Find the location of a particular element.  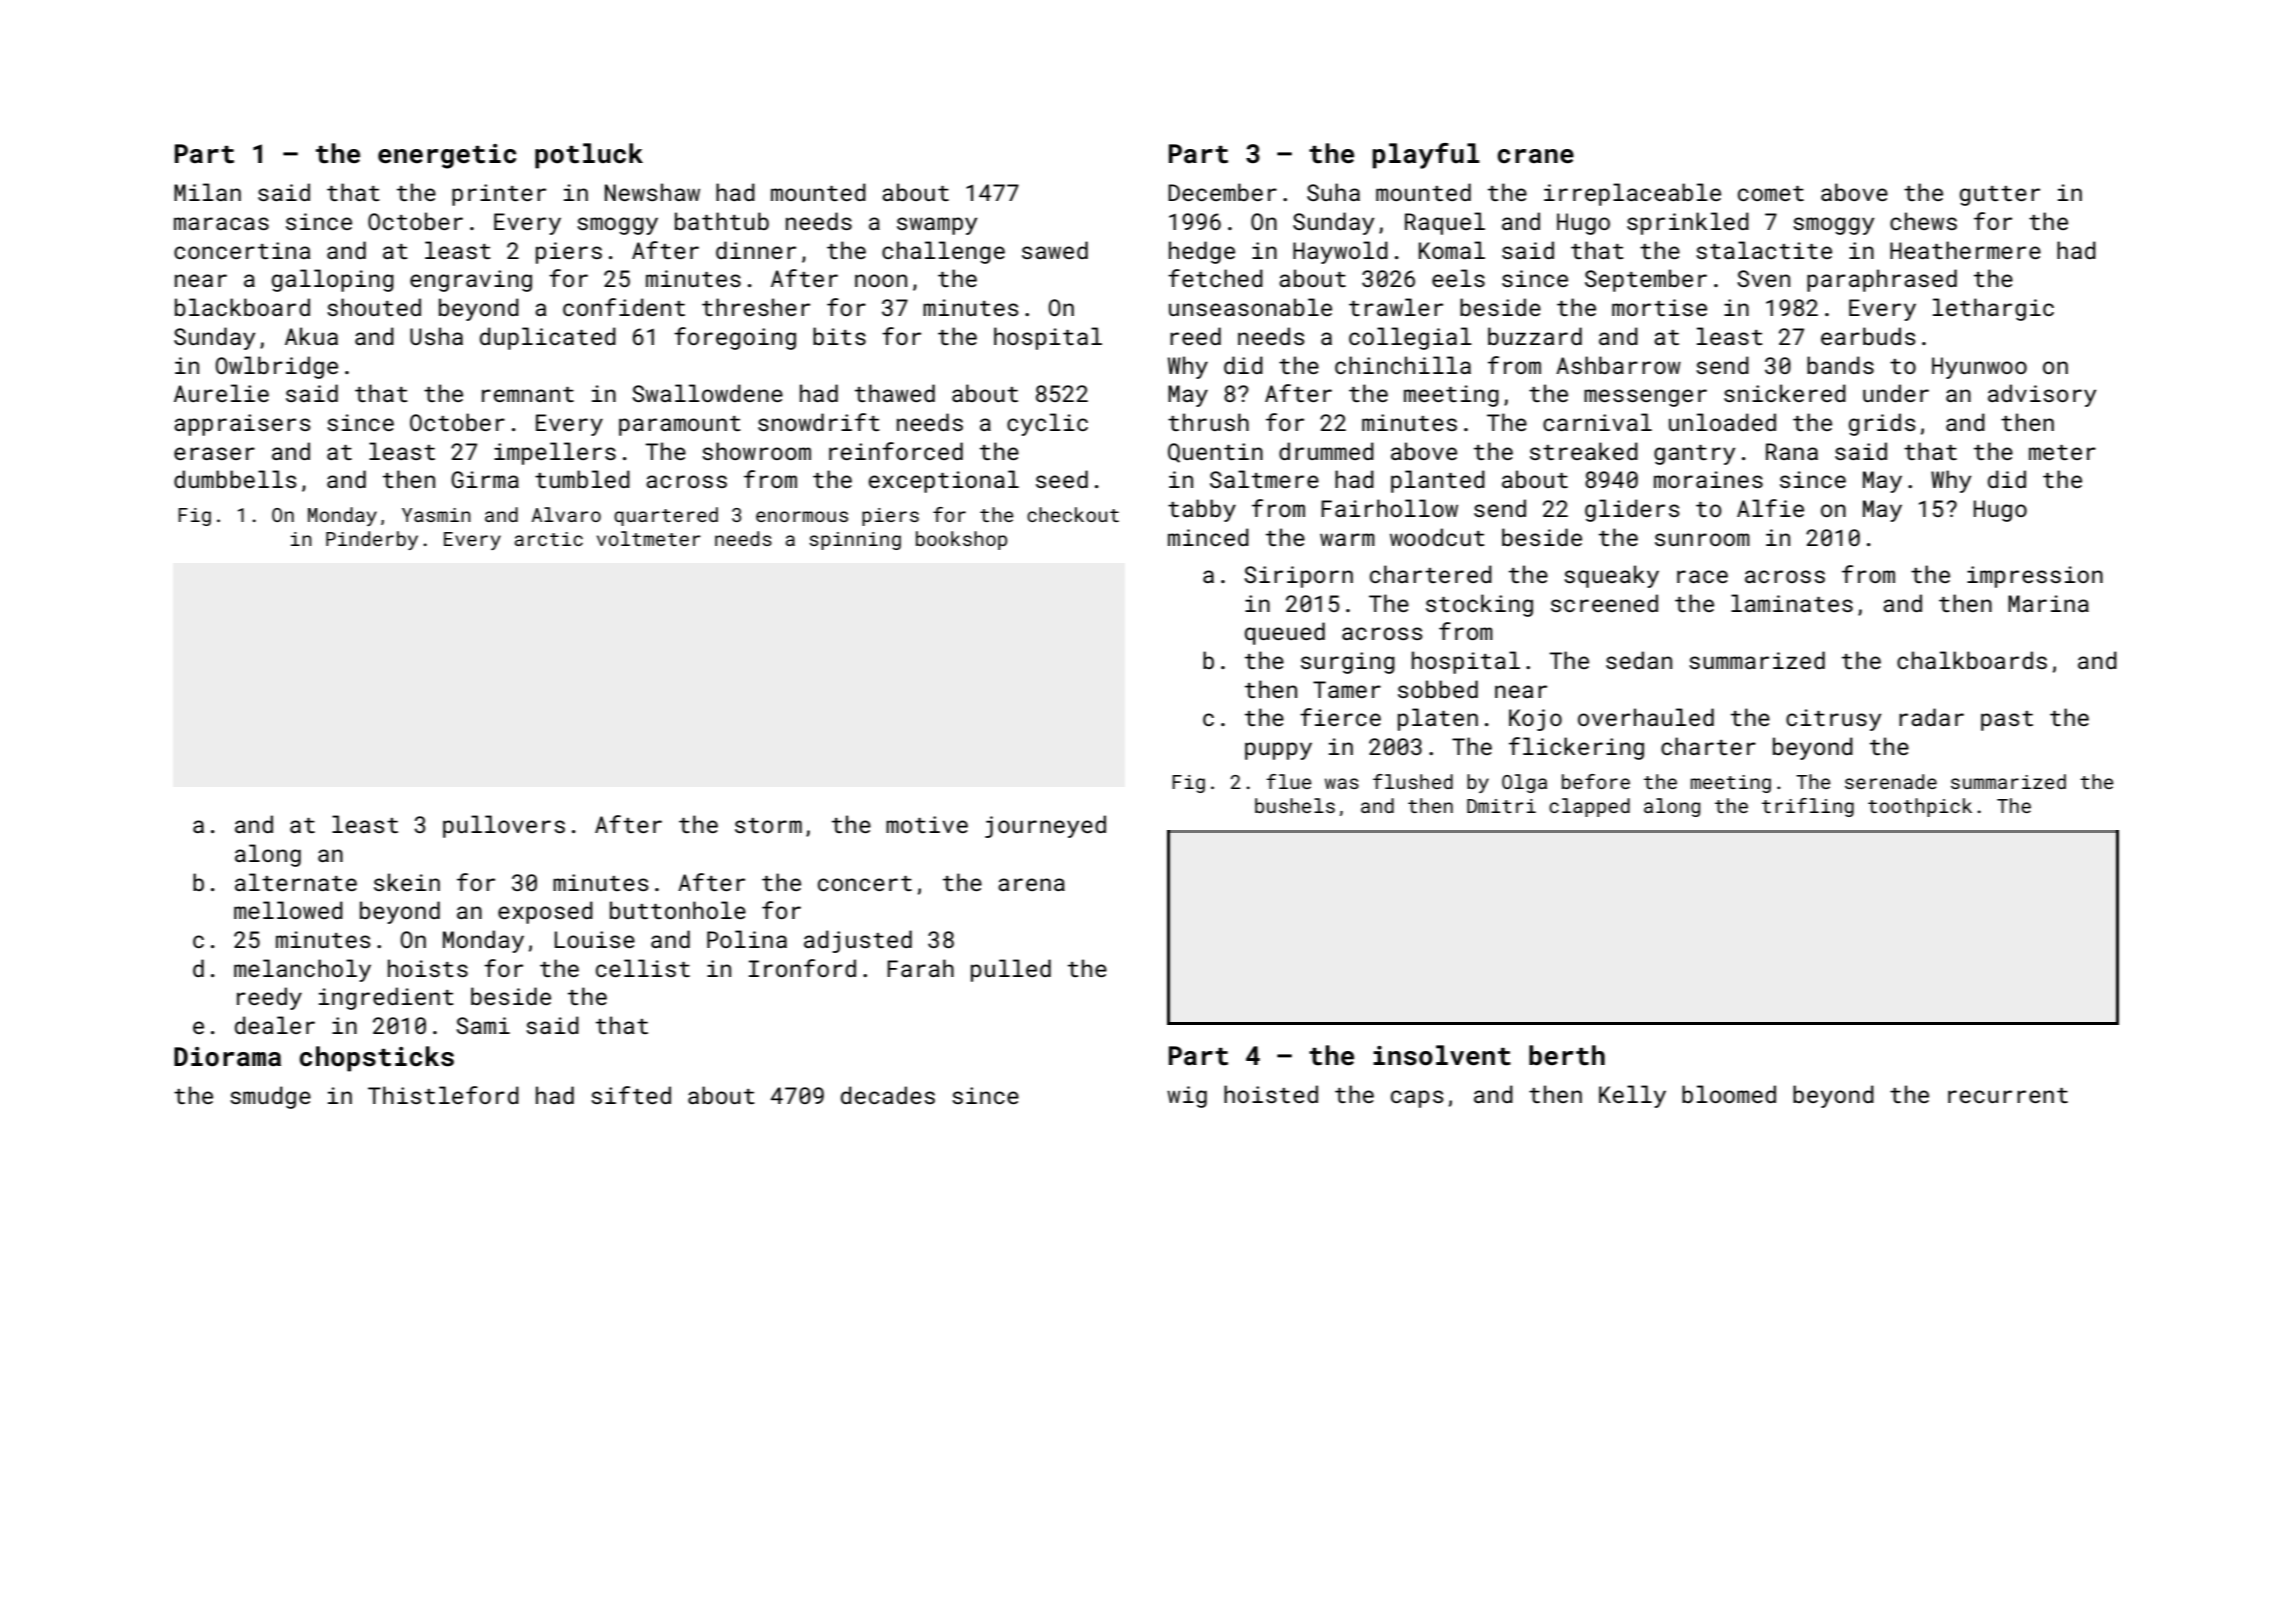

pullovers is located at coordinates (504, 826).
